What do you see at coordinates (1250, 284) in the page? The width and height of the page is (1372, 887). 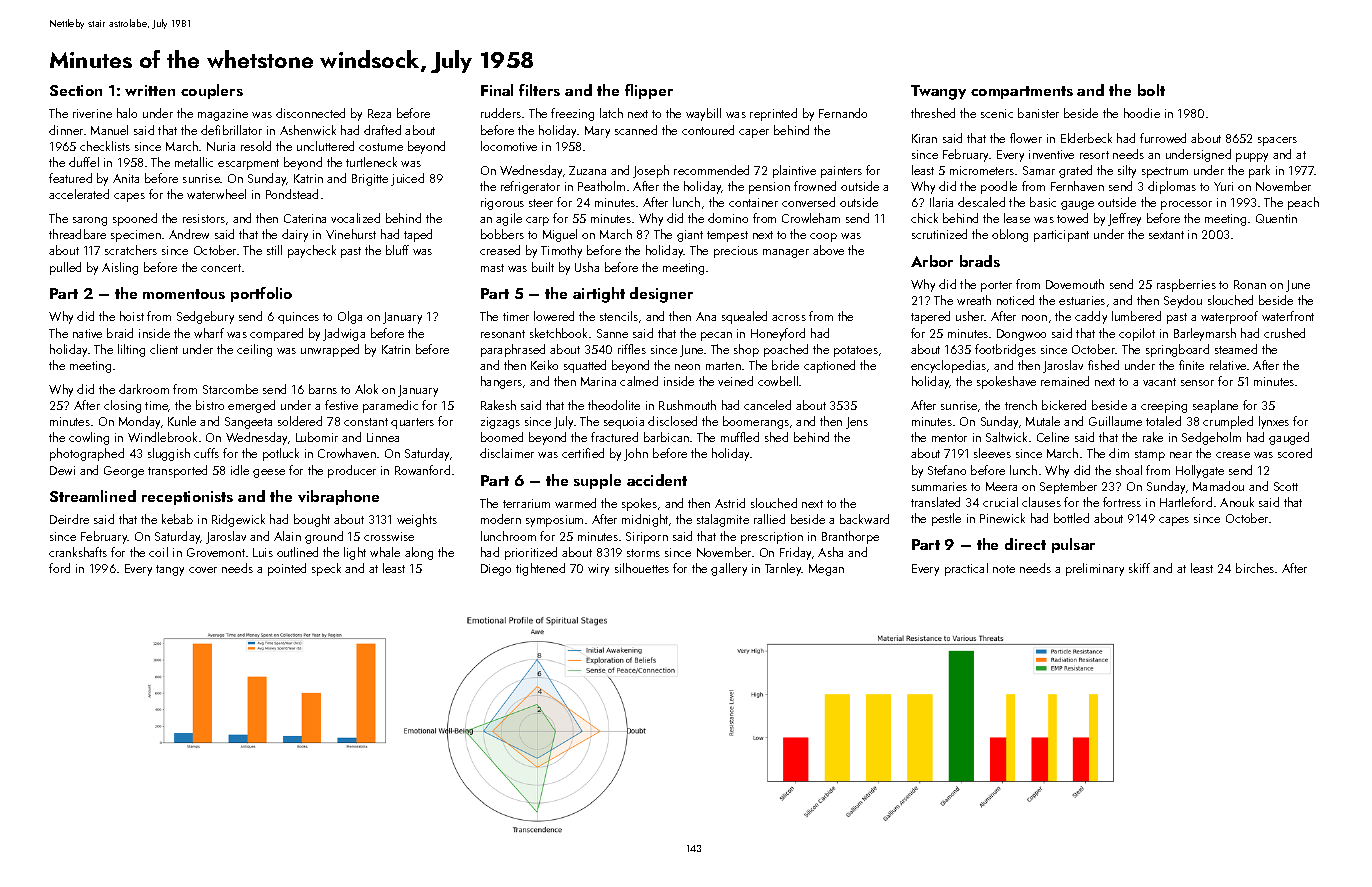 I see `Ronan` at bounding box center [1250, 284].
